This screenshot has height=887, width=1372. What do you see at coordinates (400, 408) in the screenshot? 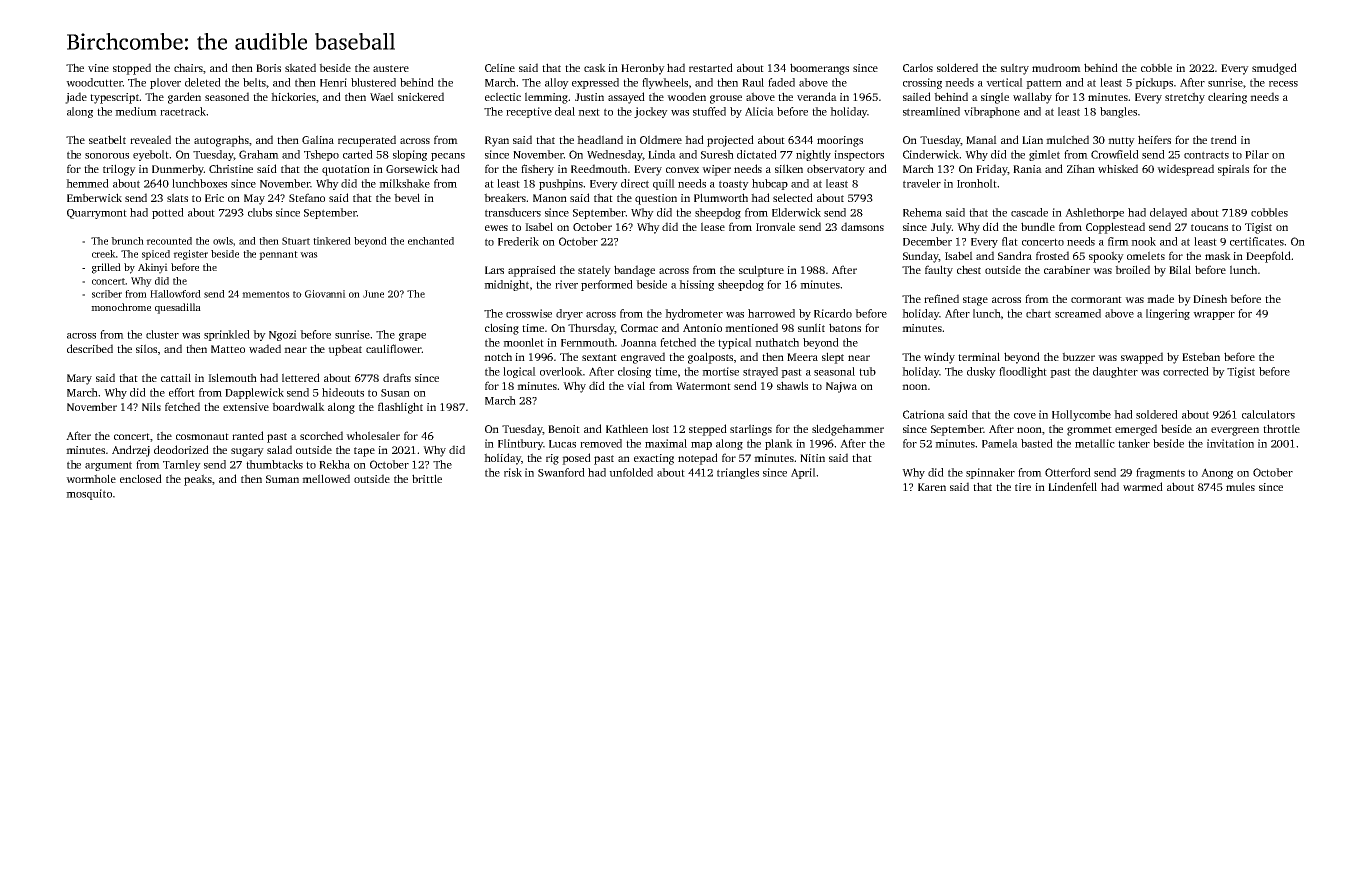
I see `flashlight` at bounding box center [400, 408].
